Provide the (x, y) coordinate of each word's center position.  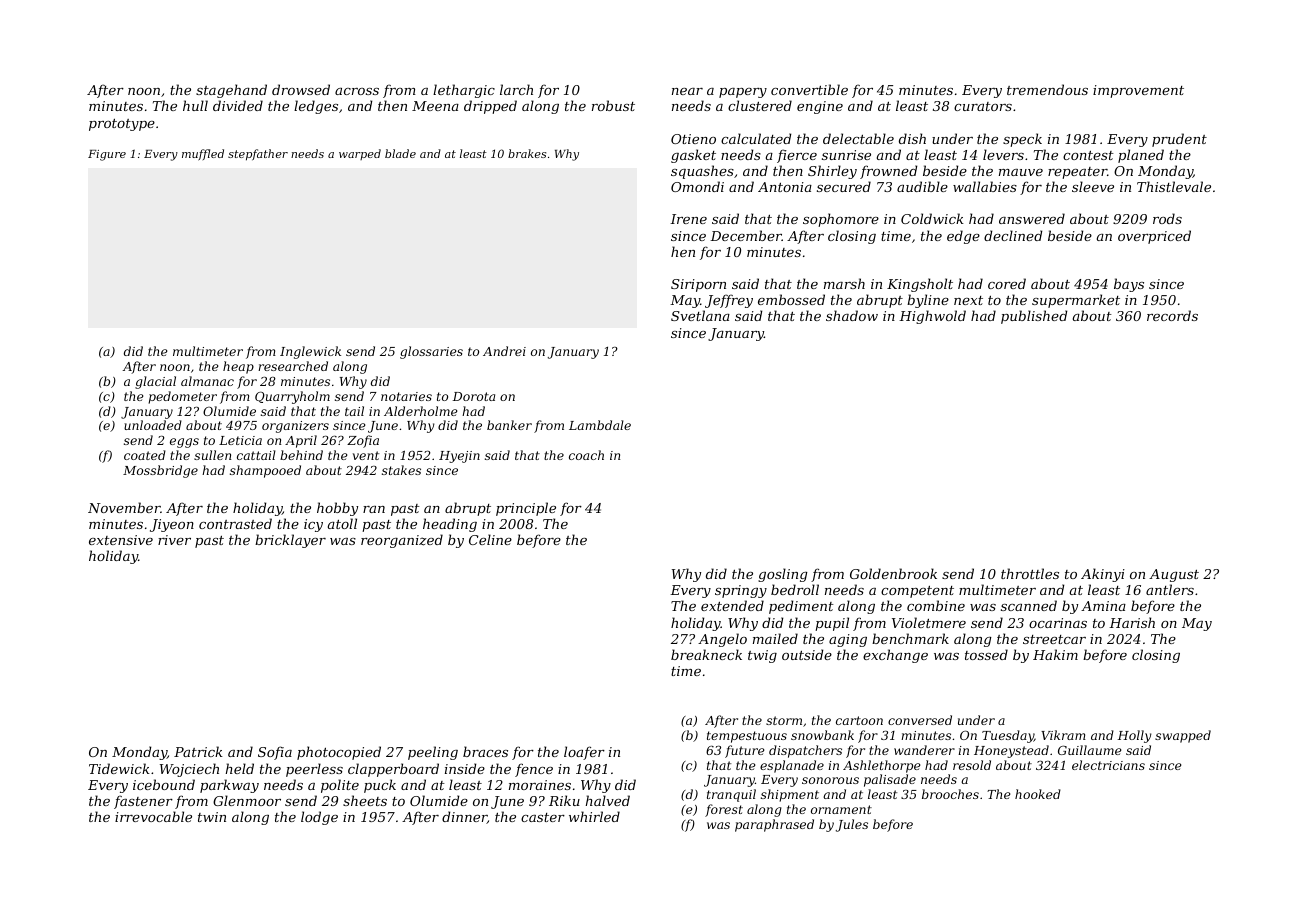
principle (526, 509)
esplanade (792, 766)
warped (360, 154)
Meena (435, 106)
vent (366, 455)
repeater (1077, 173)
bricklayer (290, 541)
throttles (1030, 573)
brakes (527, 153)
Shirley (832, 172)
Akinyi (1103, 575)
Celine (490, 539)
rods (1167, 218)
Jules (852, 825)
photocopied (339, 753)
